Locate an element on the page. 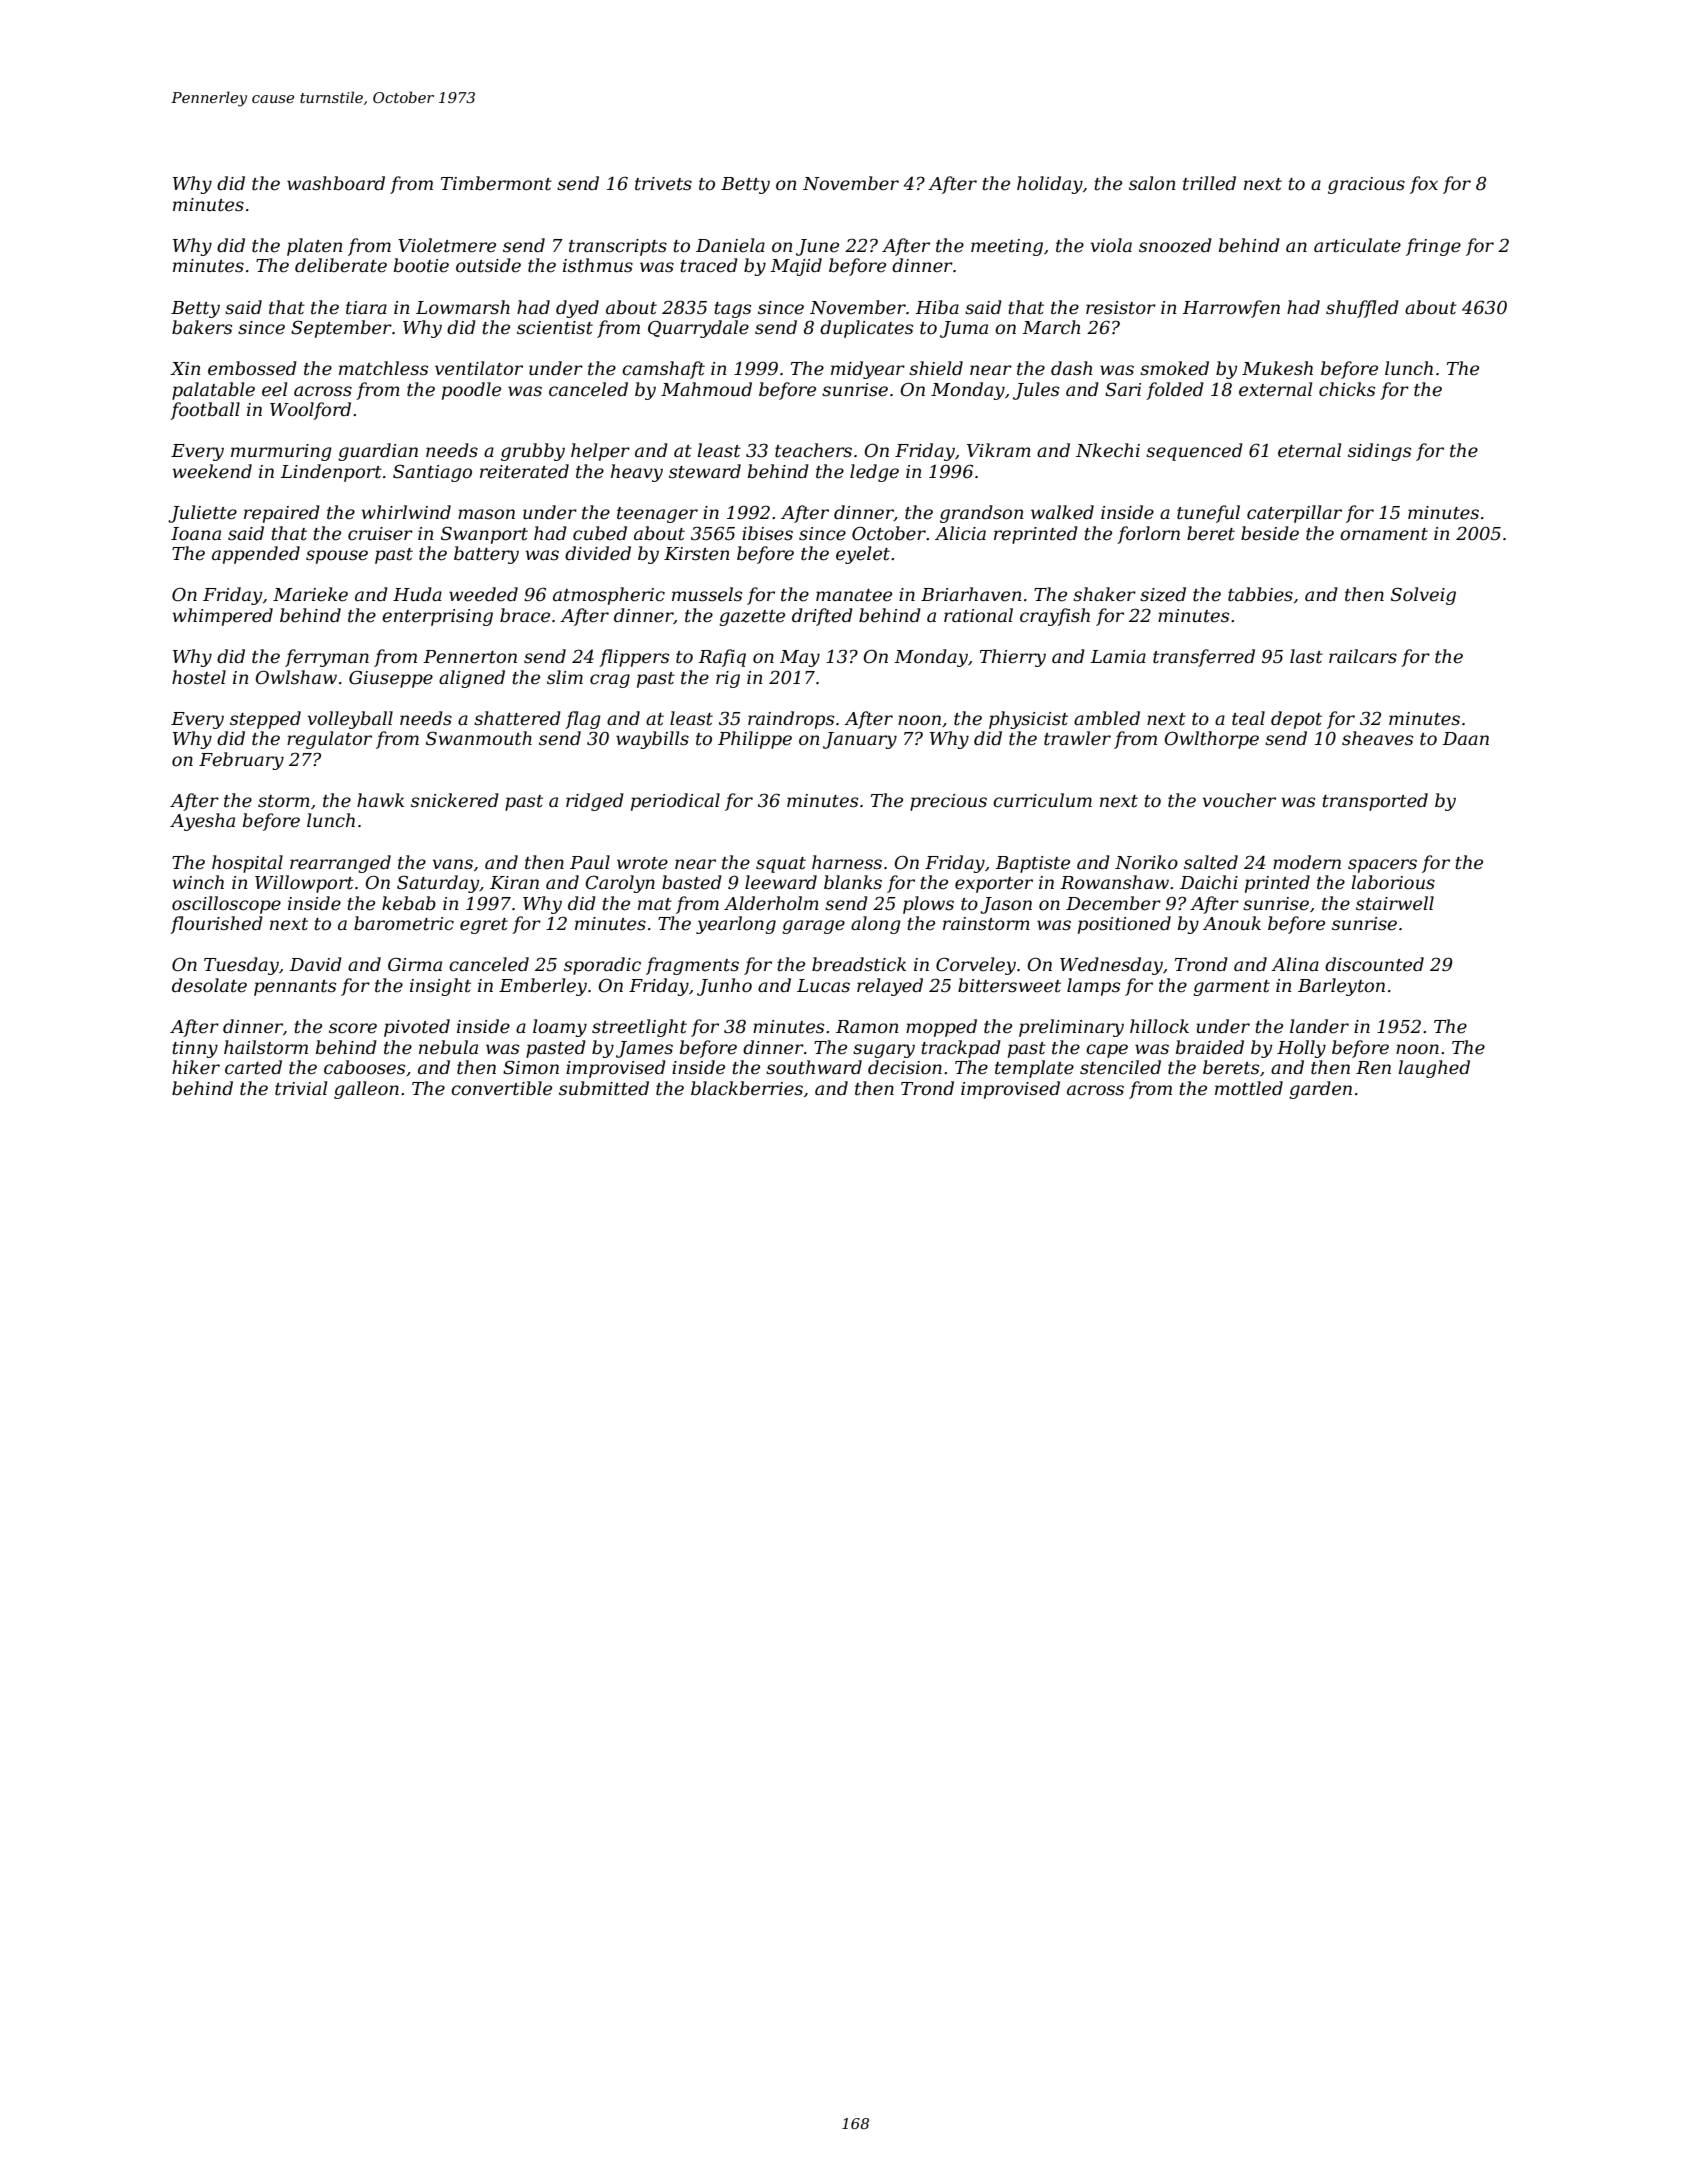 The width and height of the document is (1683, 2178). holiday is located at coordinates (1050, 185).
